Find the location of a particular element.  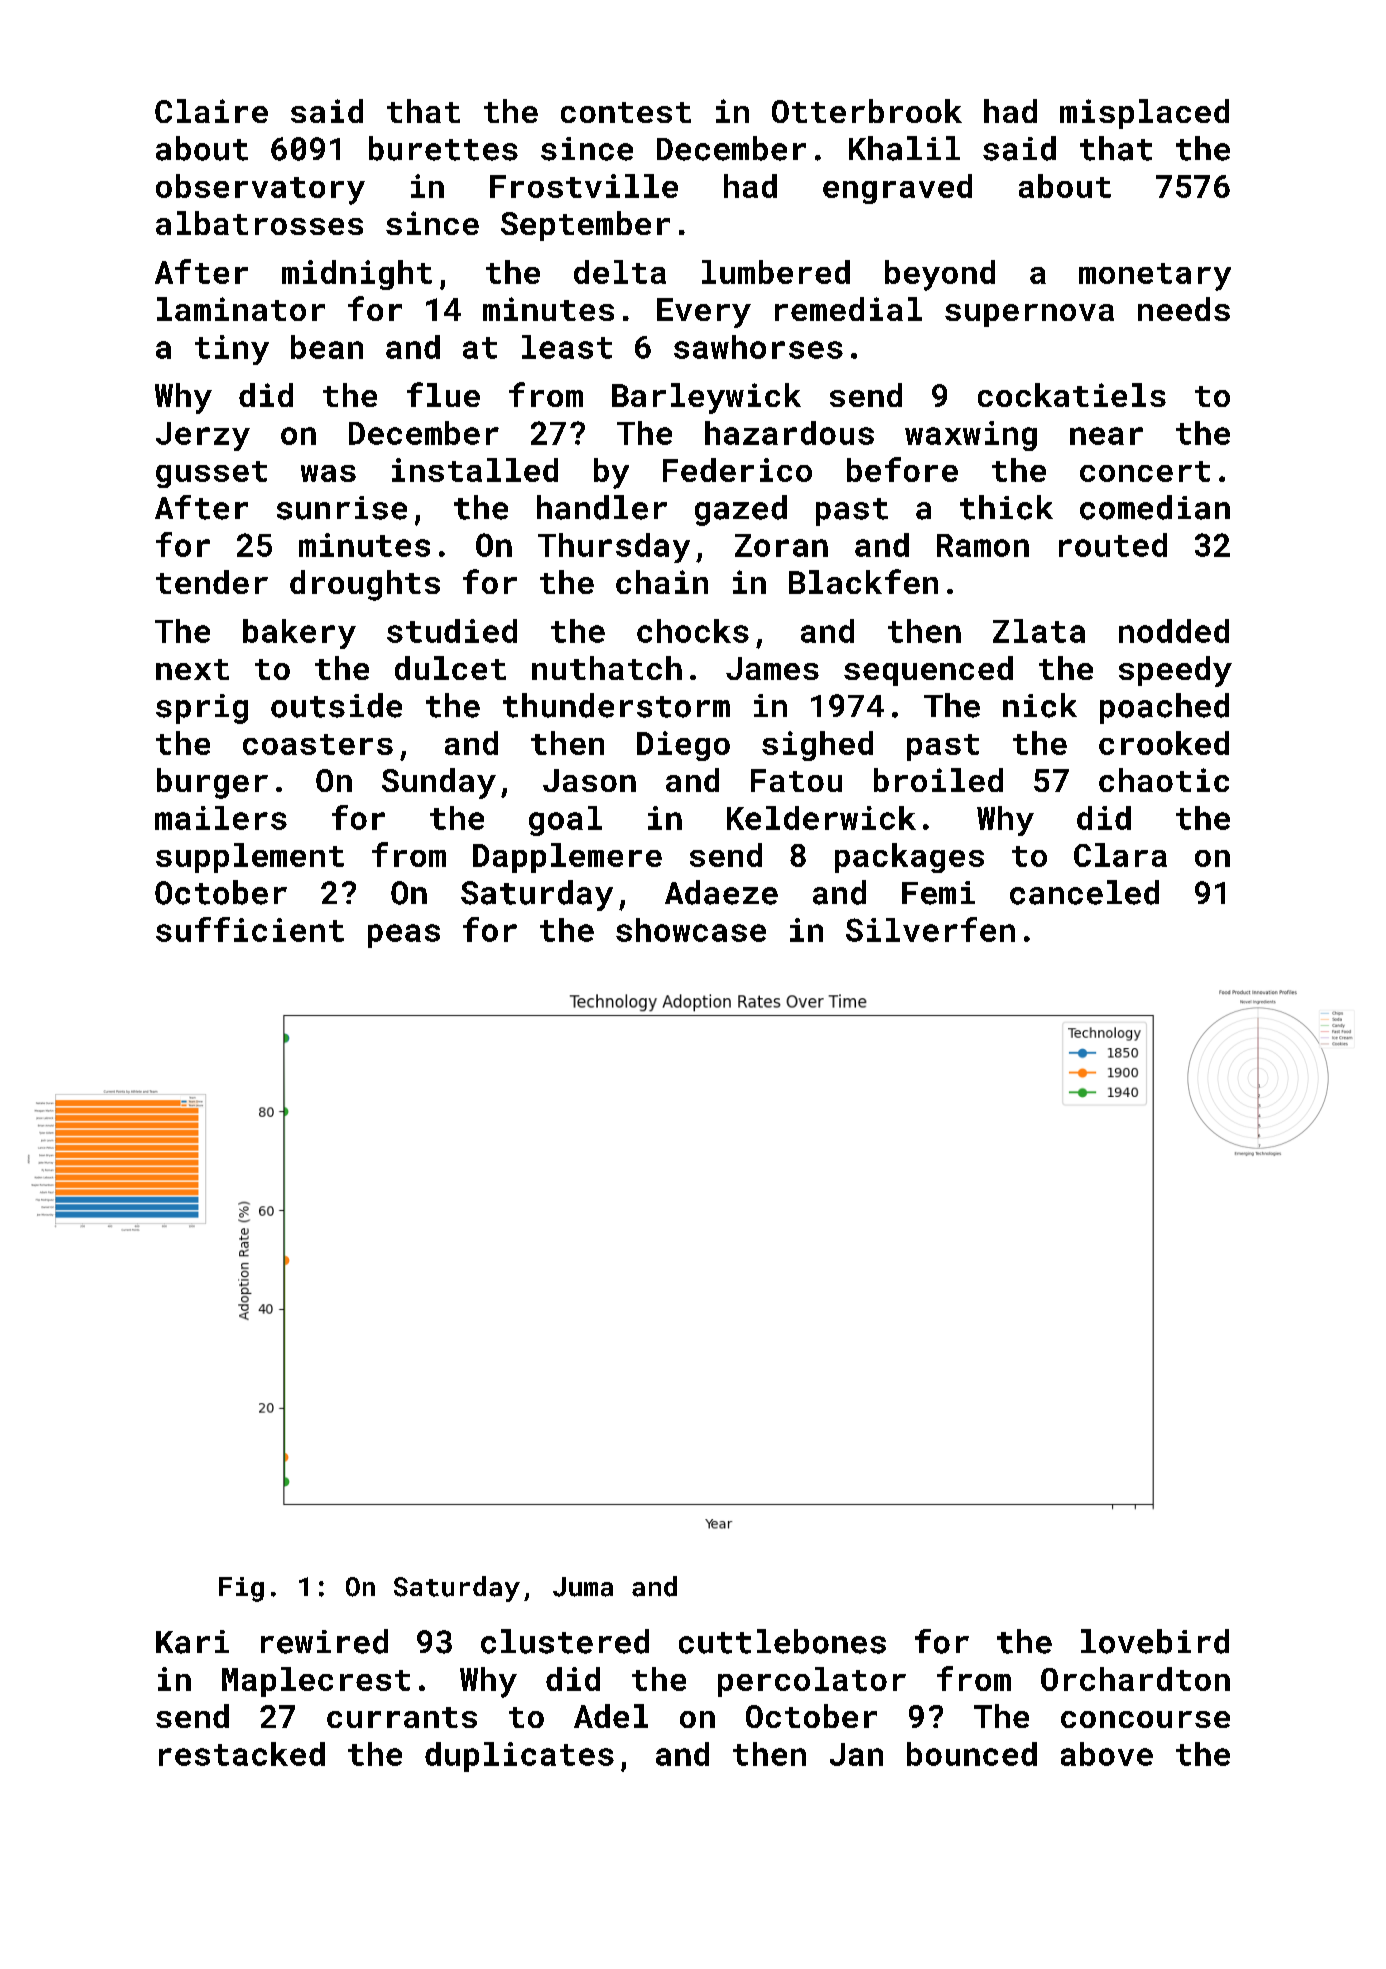

Claire is located at coordinates (211, 111).
